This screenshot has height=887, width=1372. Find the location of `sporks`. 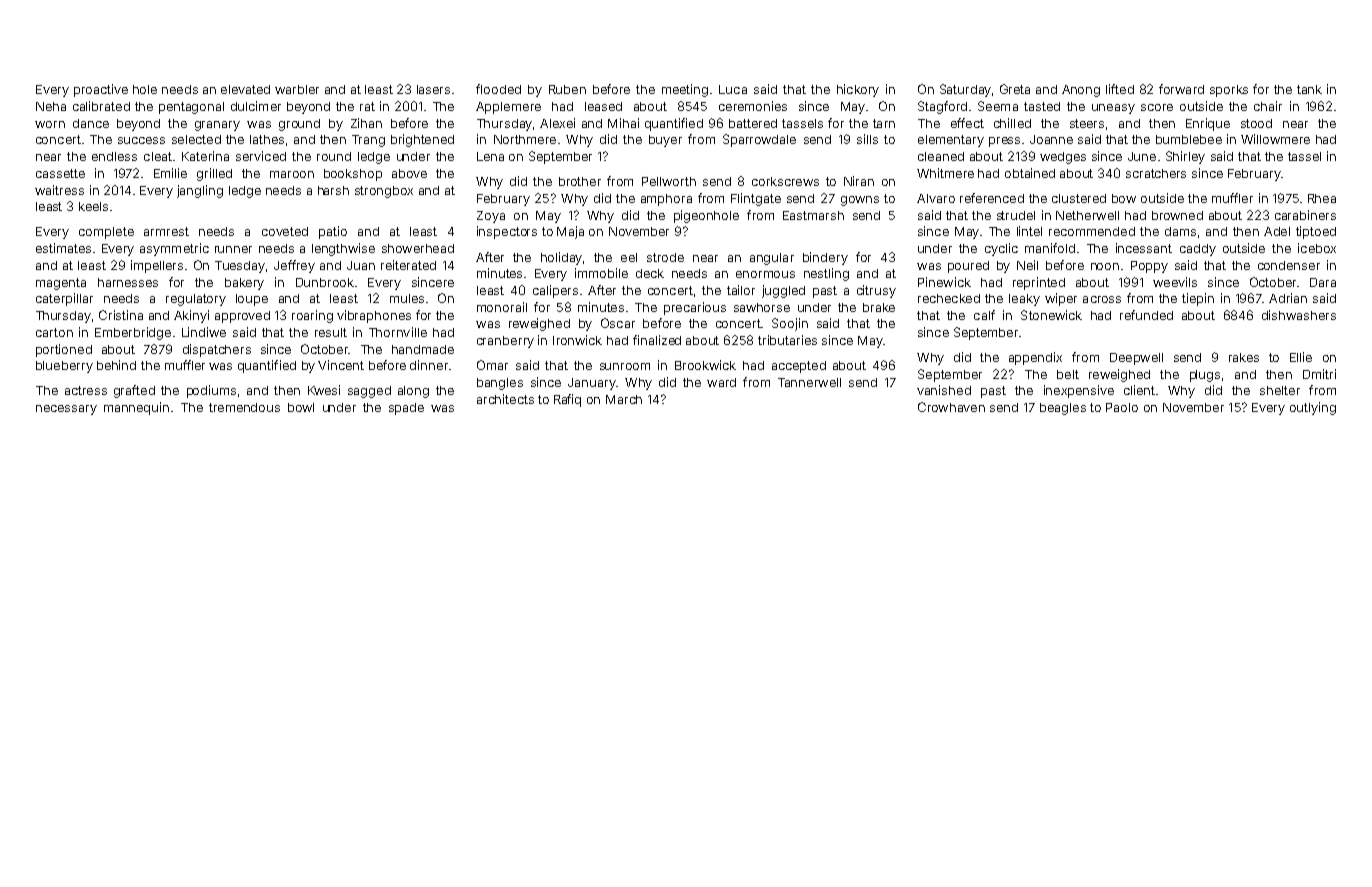

sporks is located at coordinates (1229, 91).
